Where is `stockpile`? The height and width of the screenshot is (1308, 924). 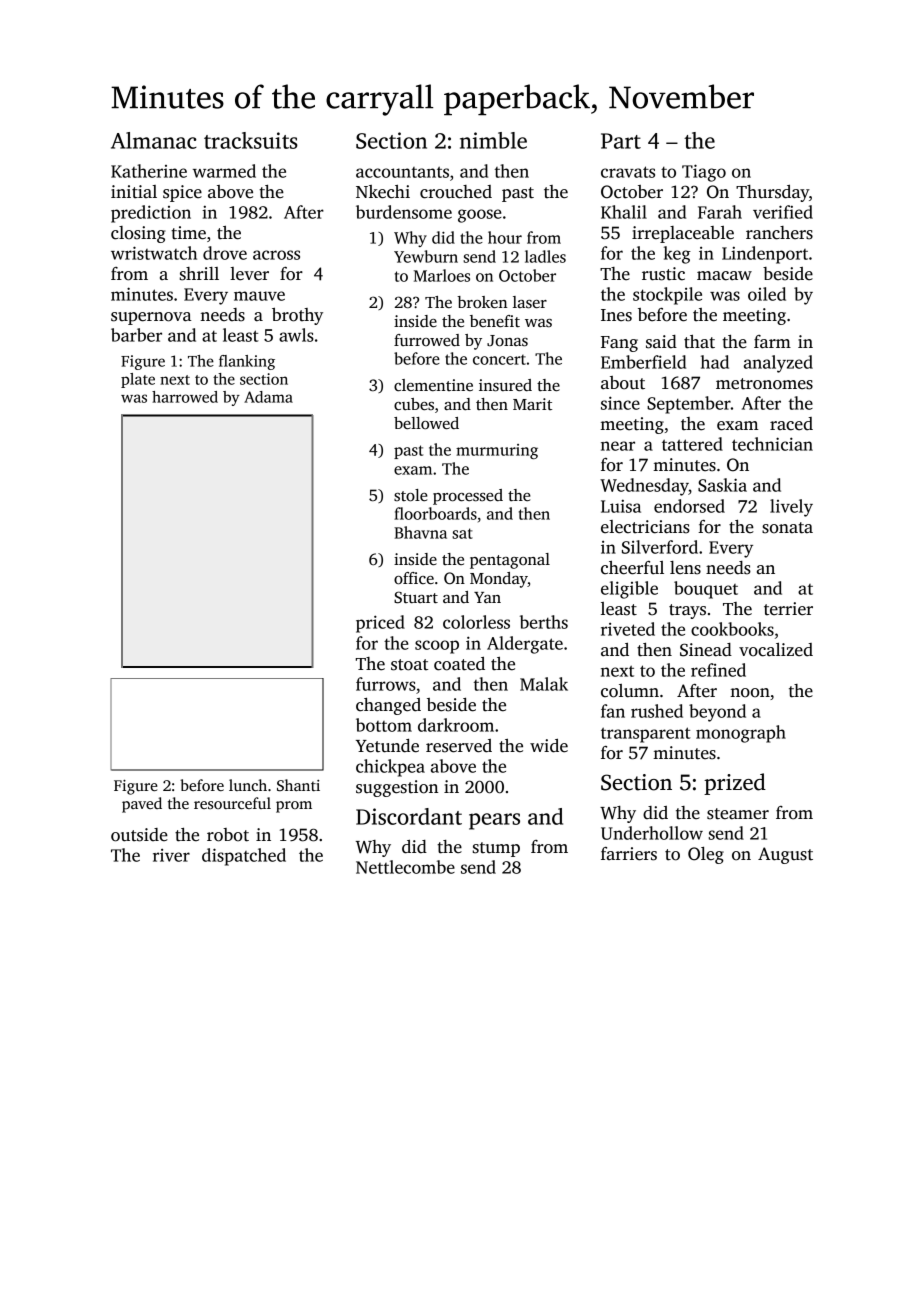 stockpile is located at coordinates (667, 296).
